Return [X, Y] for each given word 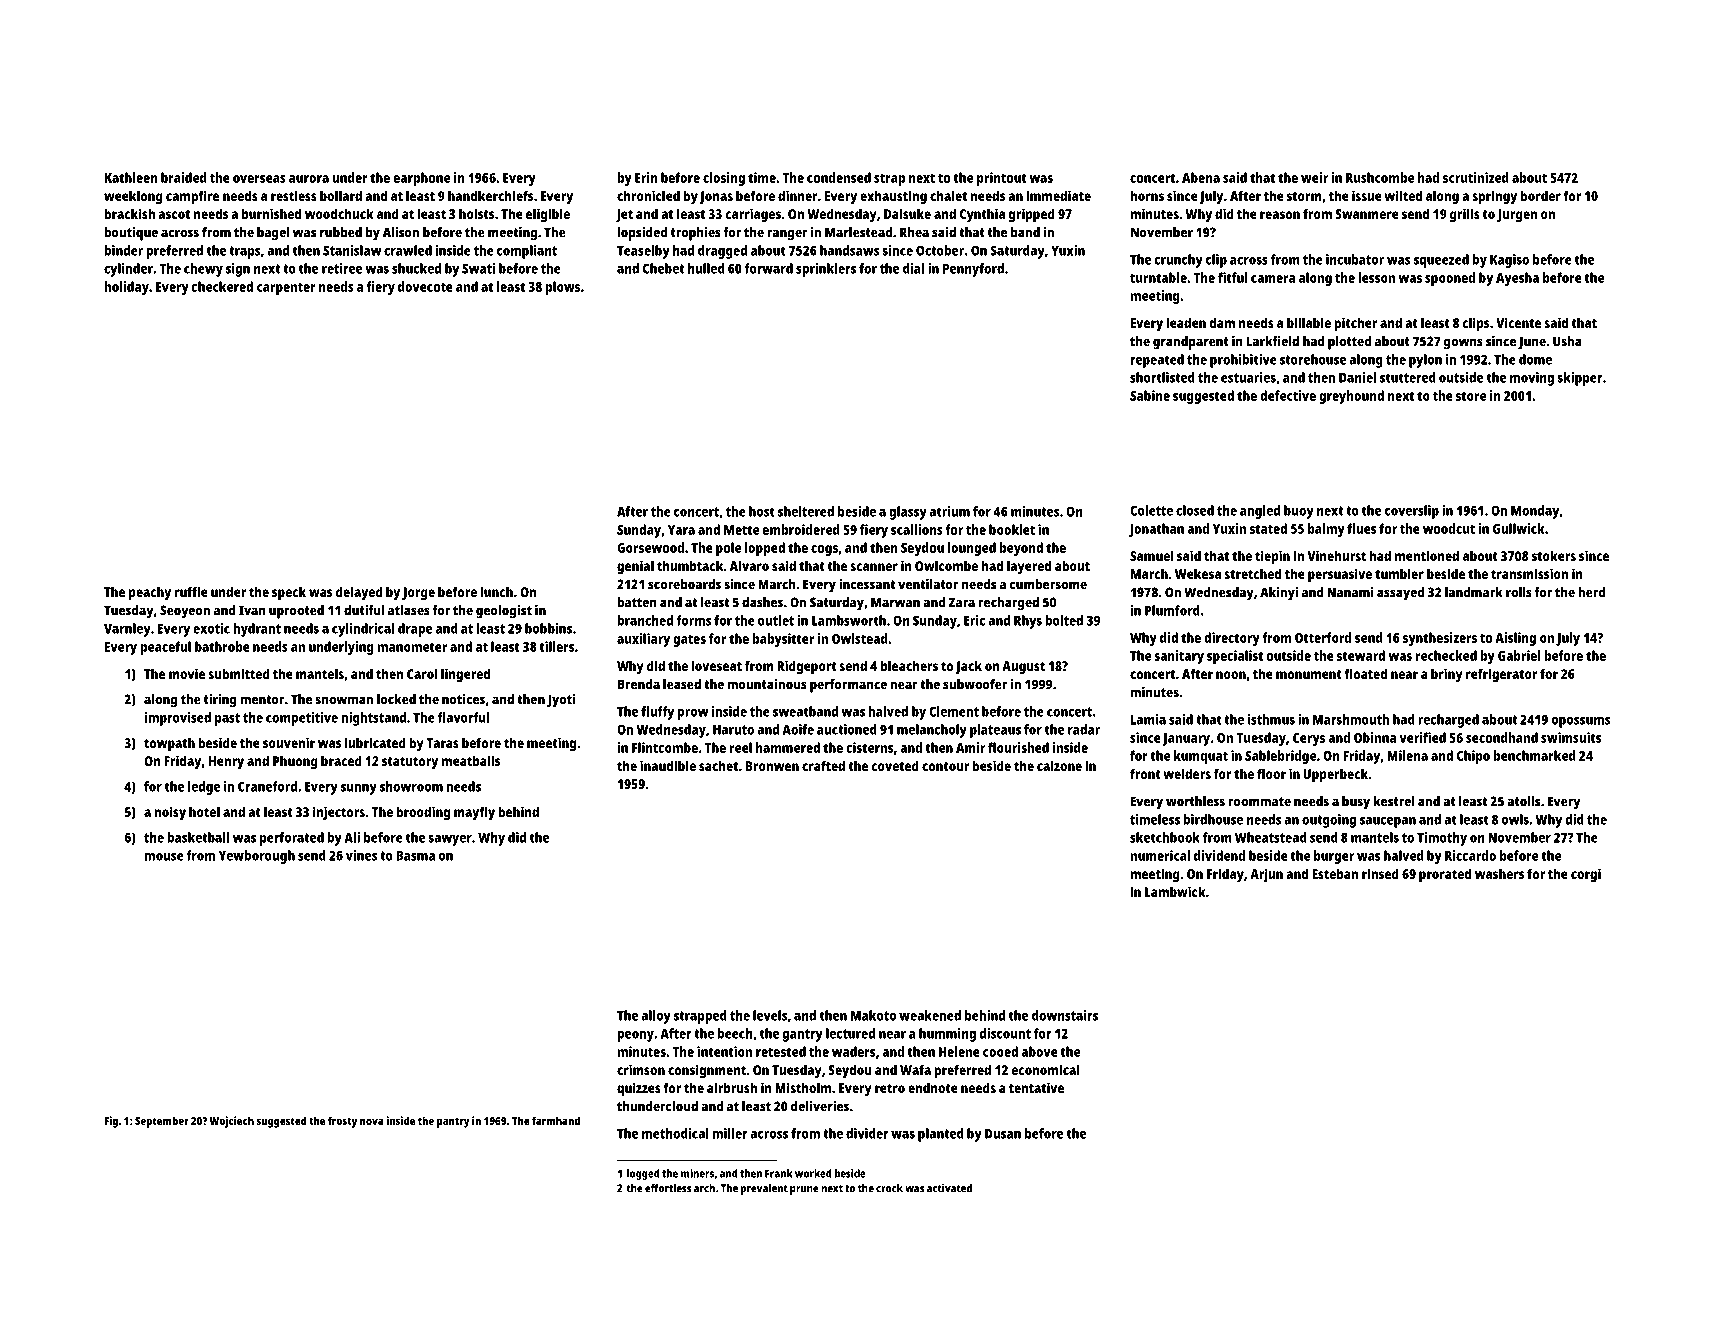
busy [1356, 803]
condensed [839, 177]
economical [1046, 1069]
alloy [656, 1017]
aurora [309, 179]
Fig [111, 1122]
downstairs [1065, 1015]
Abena [1201, 177]
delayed [359, 593]
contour [946, 766]
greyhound [1351, 397]
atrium [949, 511]
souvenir [289, 742]
